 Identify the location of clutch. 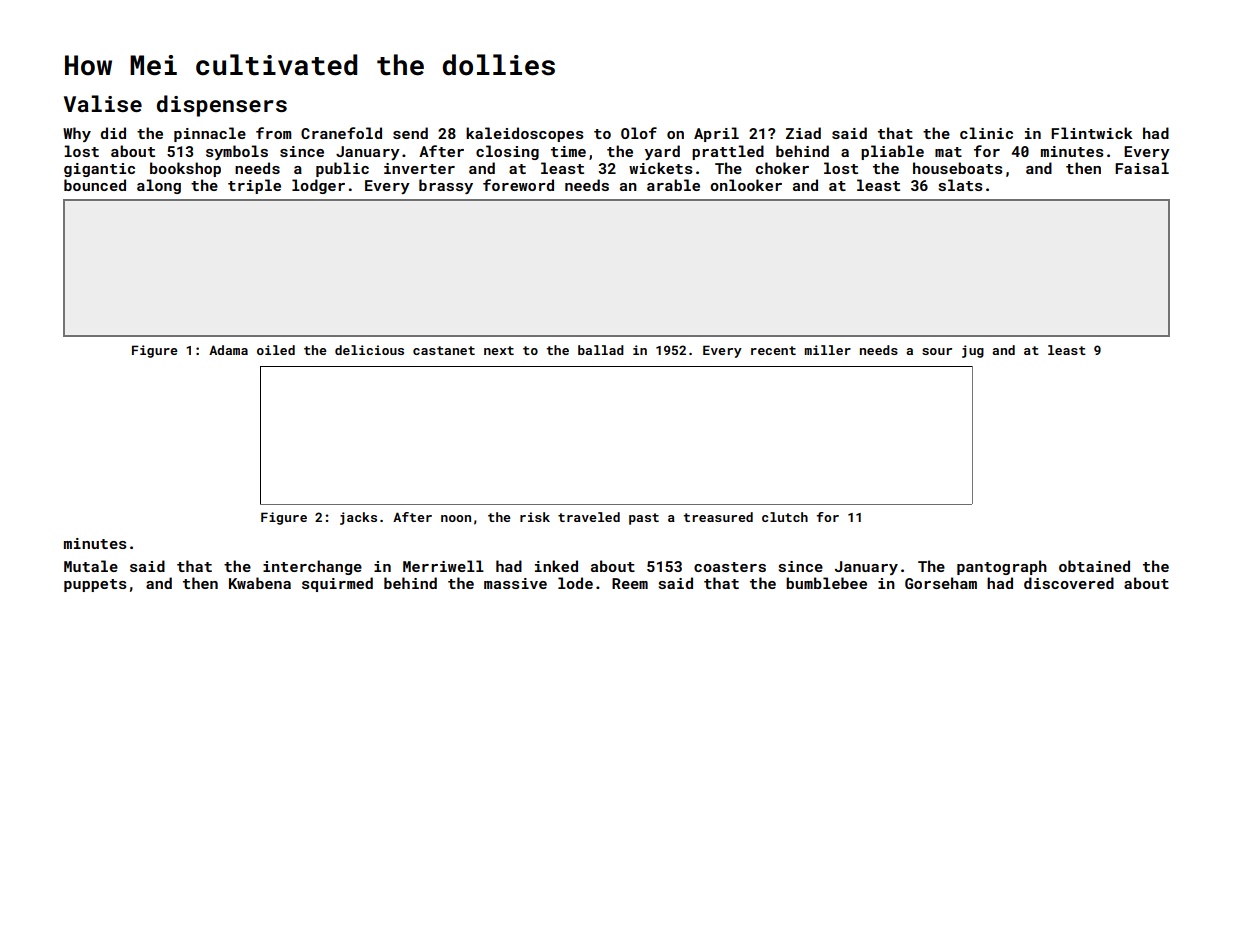
(785, 517).
